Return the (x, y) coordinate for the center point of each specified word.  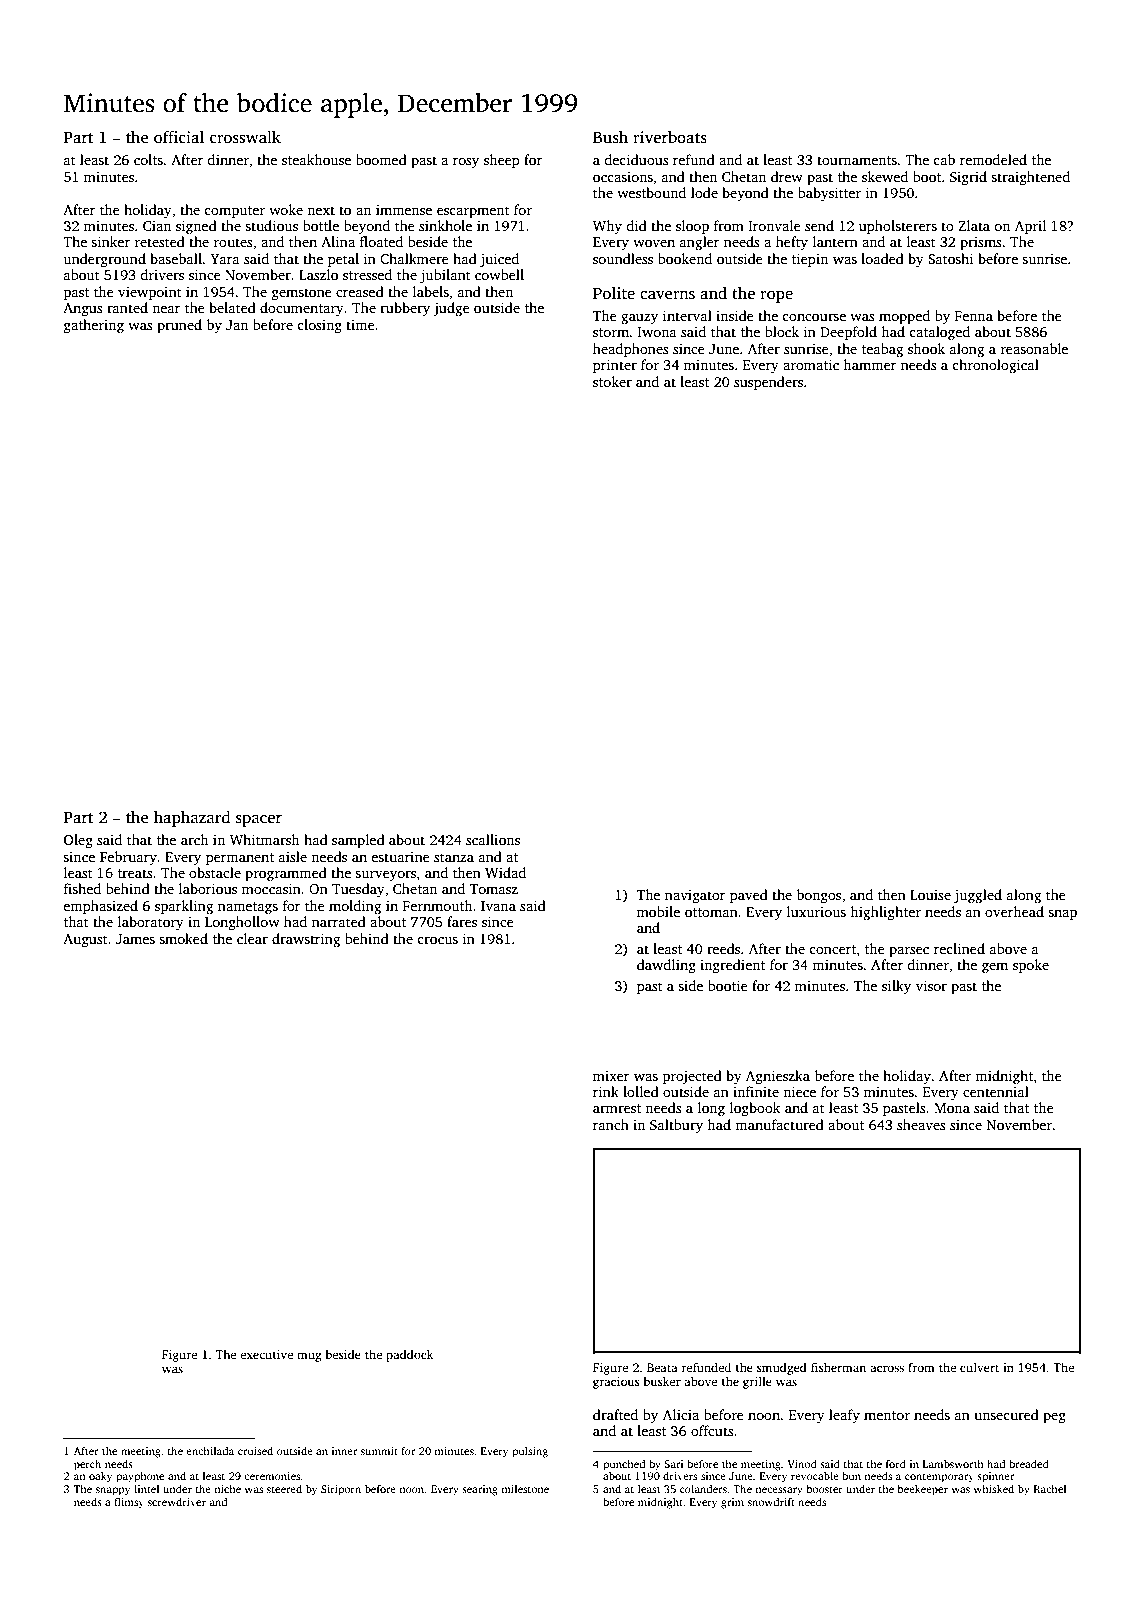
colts (148, 159)
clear (252, 938)
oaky (101, 1477)
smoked (183, 938)
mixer (611, 1076)
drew (787, 176)
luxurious (816, 911)
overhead (1014, 911)
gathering (94, 326)
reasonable (1034, 348)
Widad (505, 872)
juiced (499, 260)
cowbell (499, 274)
